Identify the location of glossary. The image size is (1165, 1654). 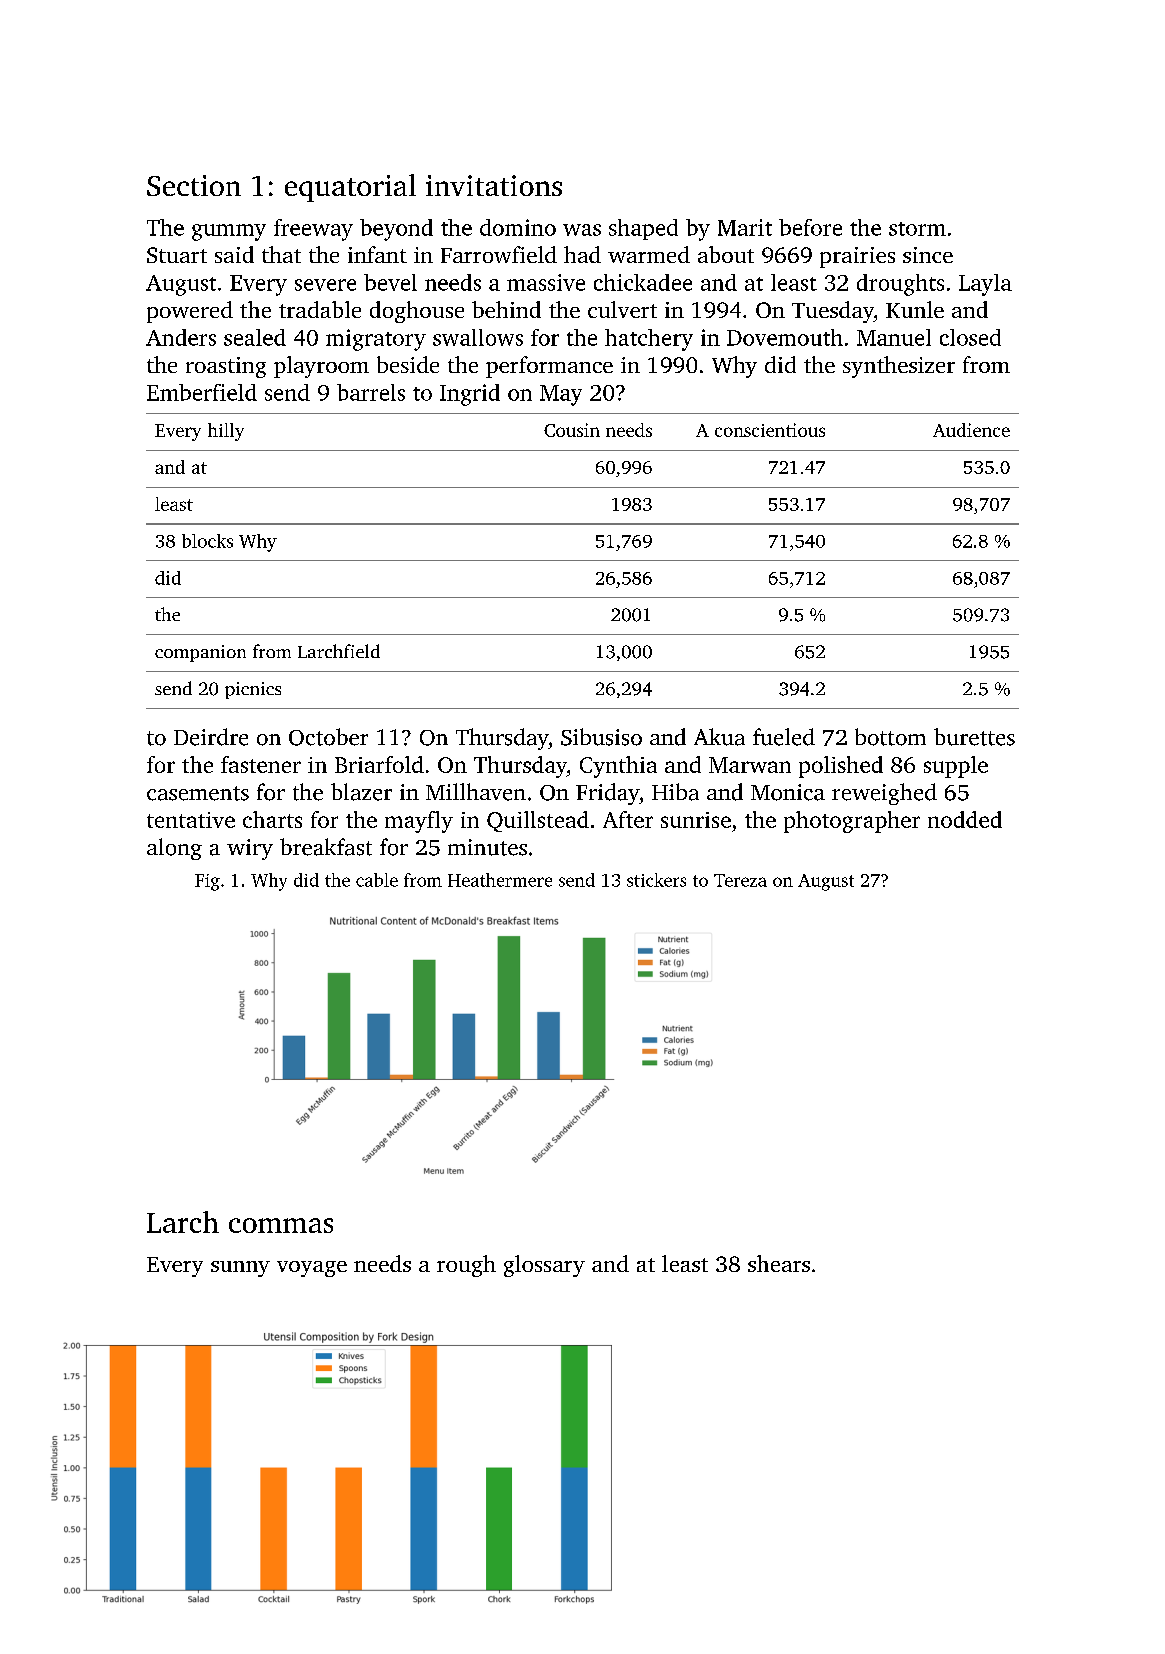
(544, 1266).
